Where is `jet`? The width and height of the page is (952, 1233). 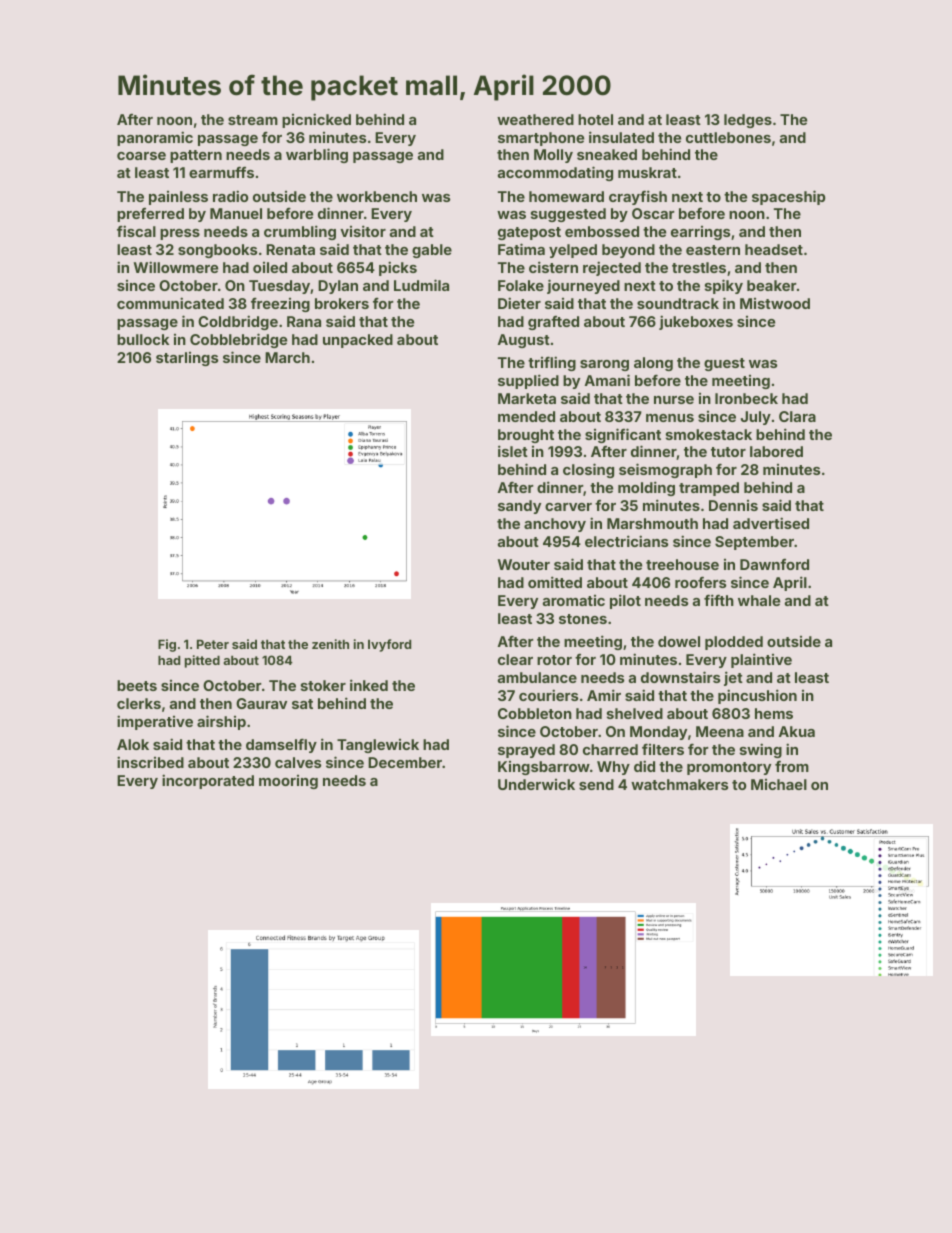
jet is located at coordinates (733, 678).
